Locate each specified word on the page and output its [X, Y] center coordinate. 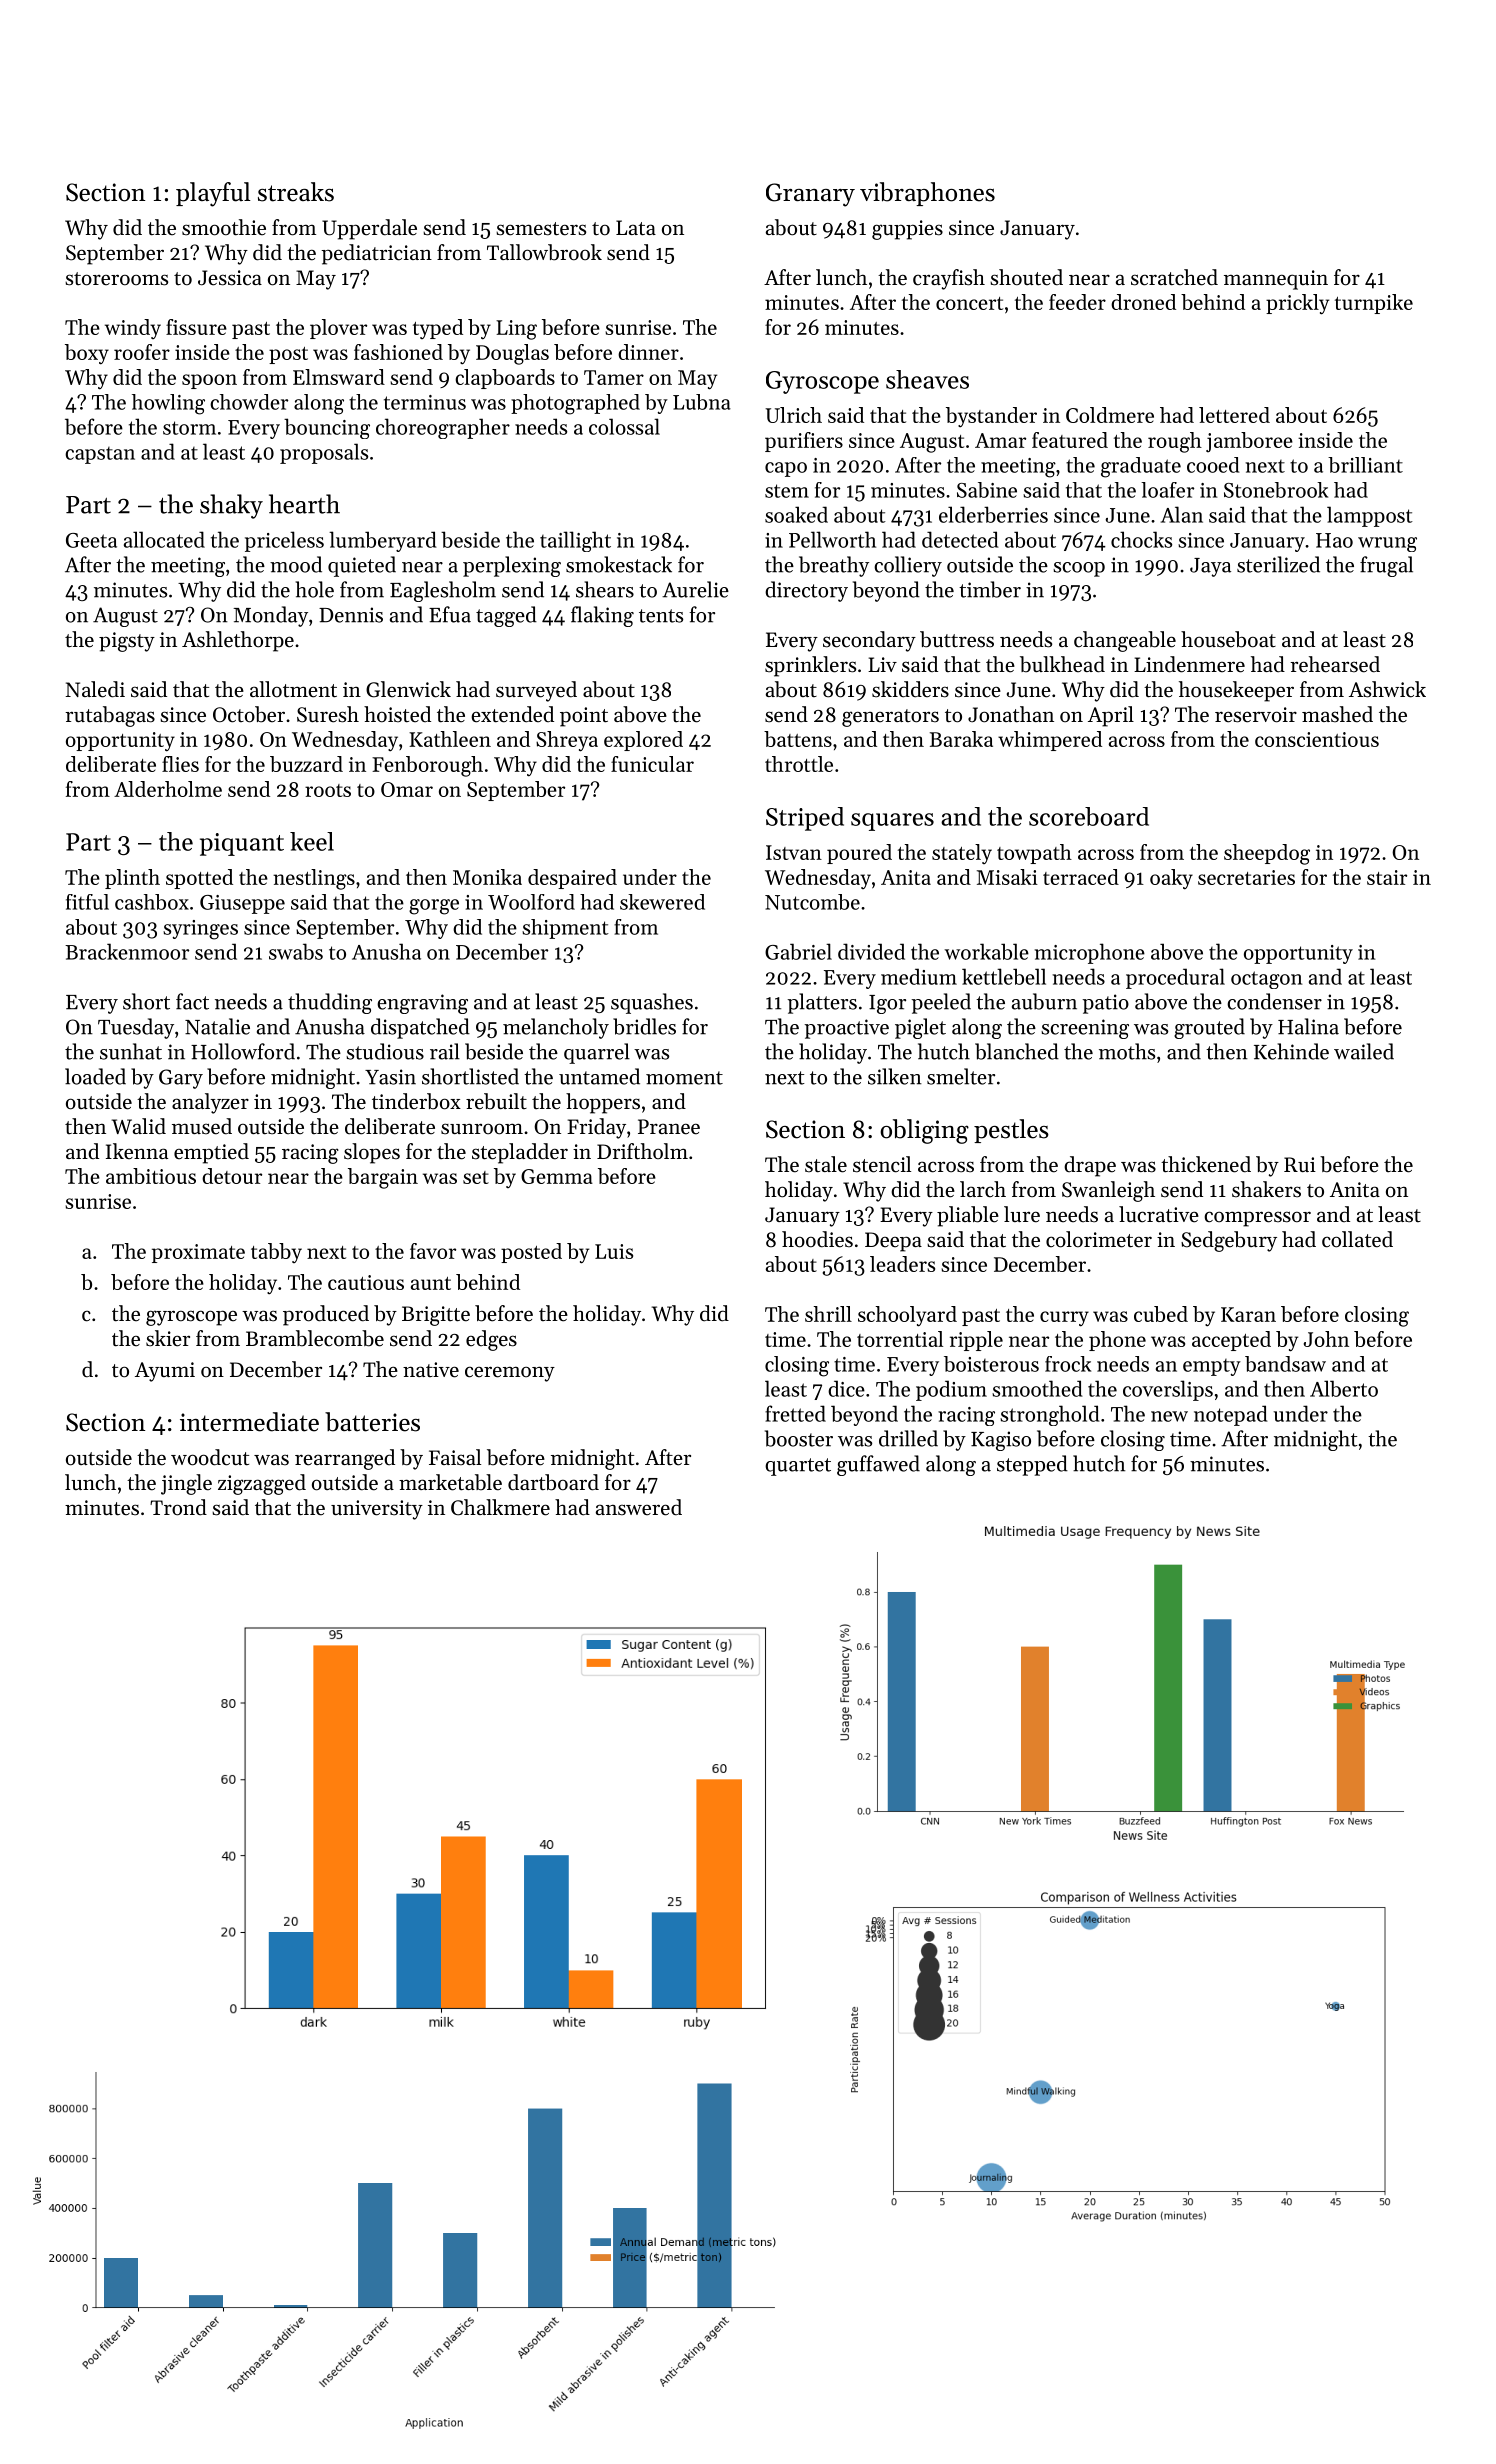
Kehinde [1291, 1051]
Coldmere [1110, 415]
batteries [372, 1422]
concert [969, 303]
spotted [199, 879]
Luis [614, 1251]
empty [1212, 1367]
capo [786, 469]
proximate [198, 1253]
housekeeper [1236, 691]
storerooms [116, 279]
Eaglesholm [443, 591]
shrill [828, 1314]
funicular [652, 764]
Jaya [1210, 567]
